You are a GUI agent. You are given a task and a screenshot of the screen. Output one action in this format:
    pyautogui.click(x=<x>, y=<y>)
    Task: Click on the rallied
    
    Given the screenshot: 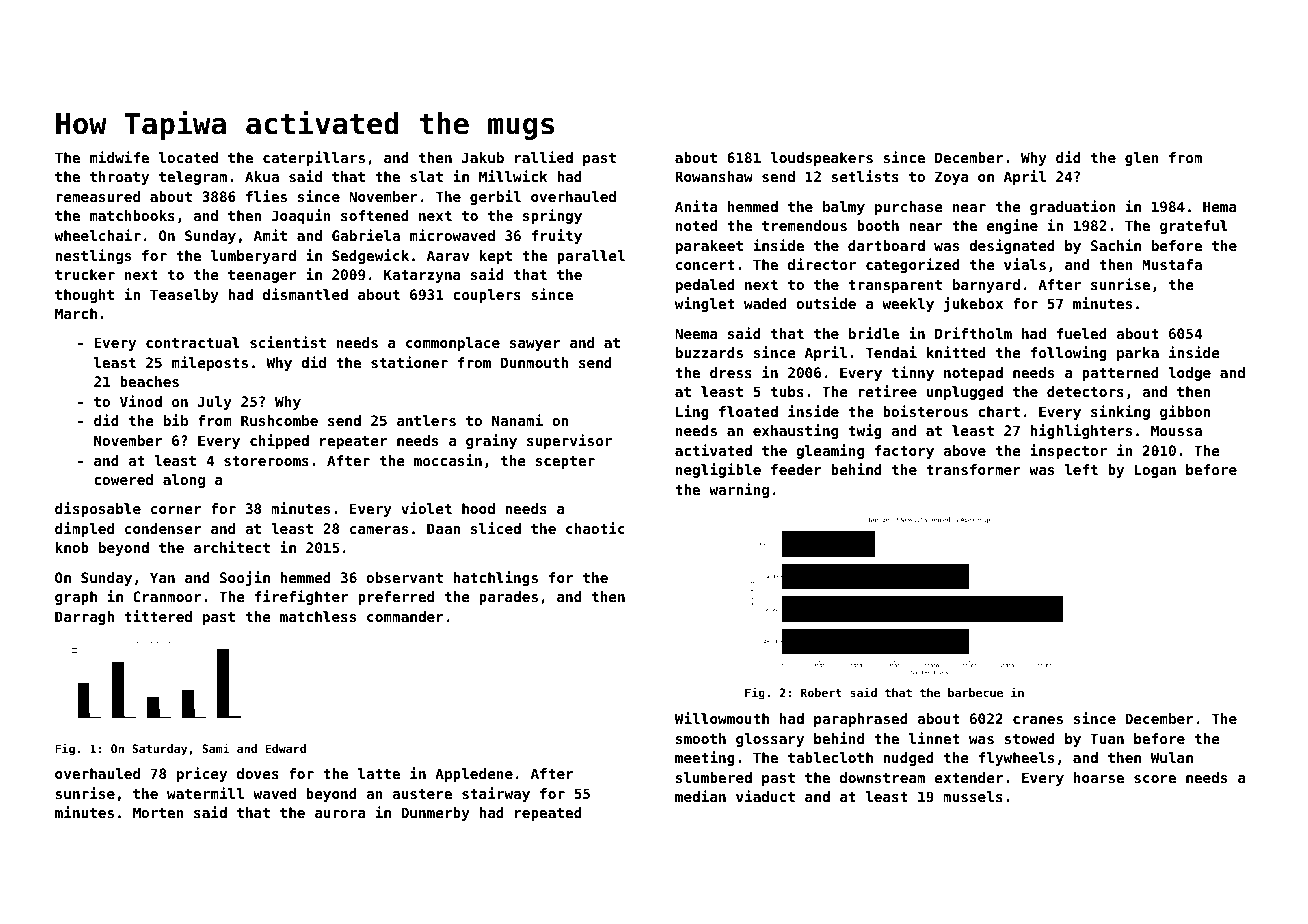 What is the action you would take?
    pyautogui.click(x=544, y=157)
